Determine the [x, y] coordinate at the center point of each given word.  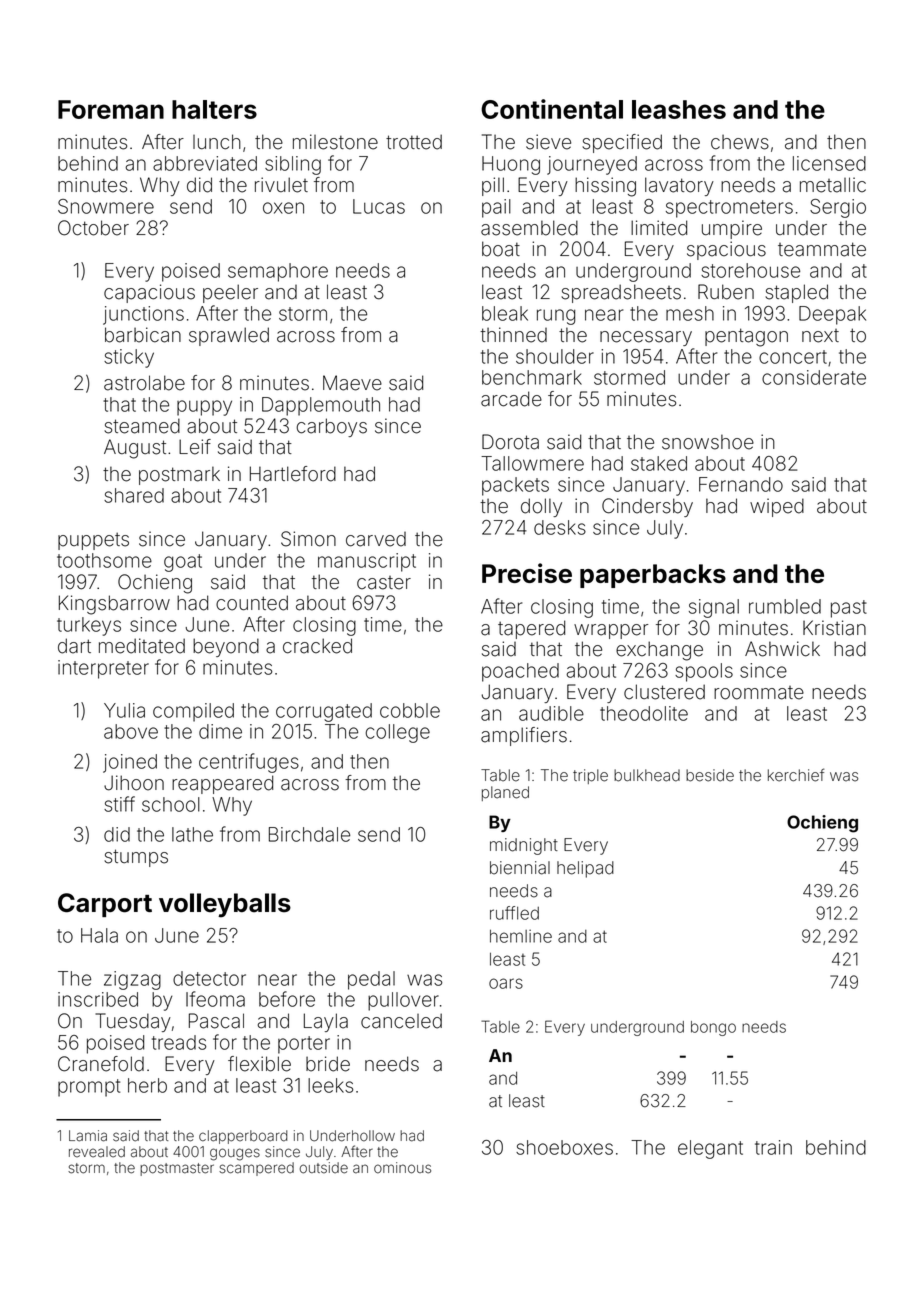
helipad [585, 869]
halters [214, 109]
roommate [759, 693]
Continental [552, 109]
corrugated [324, 712]
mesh [690, 313]
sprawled [229, 336]
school [171, 804]
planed [505, 793]
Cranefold [101, 1064]
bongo [713, 1028]
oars [506, 983]
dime [220, 731]
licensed [829, 163]
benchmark [532, 377]
